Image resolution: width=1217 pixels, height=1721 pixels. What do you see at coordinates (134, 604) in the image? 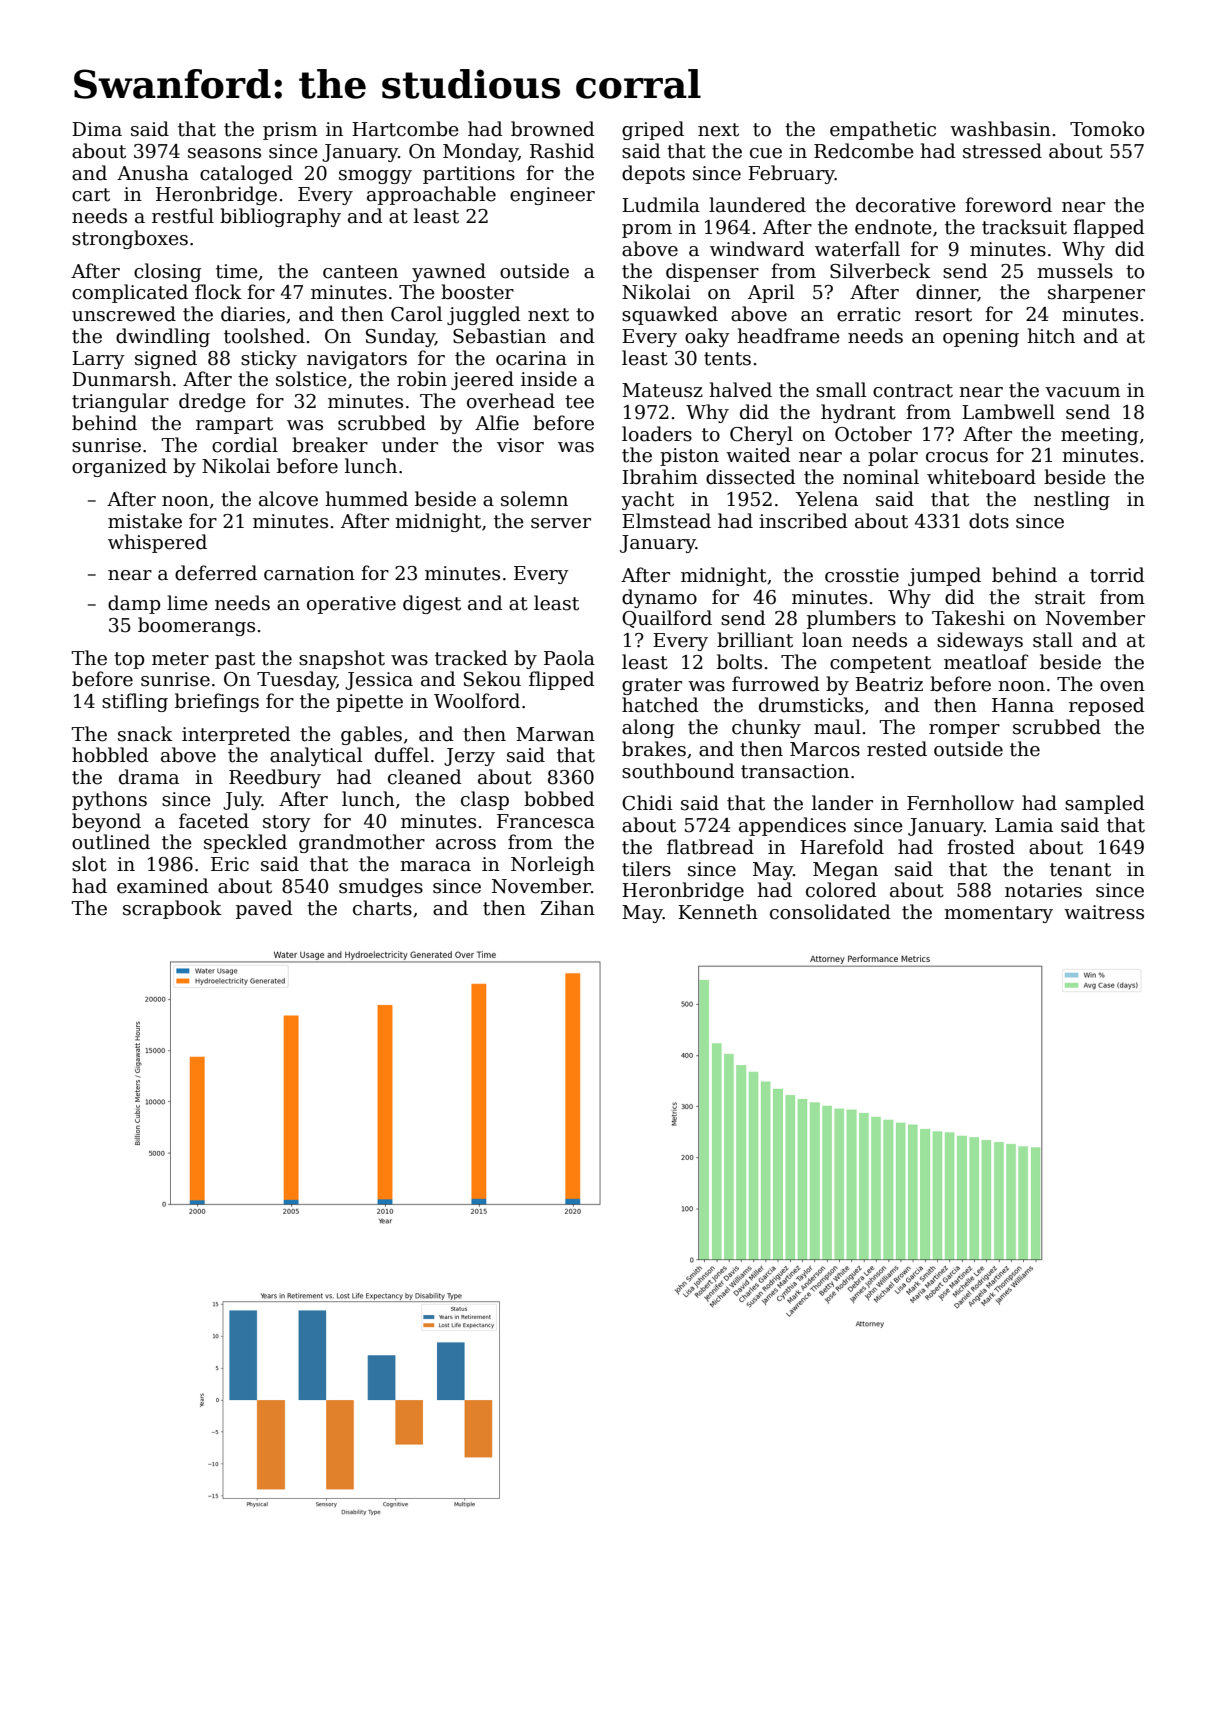
I see `damp` at bounding box center [134, 604].
